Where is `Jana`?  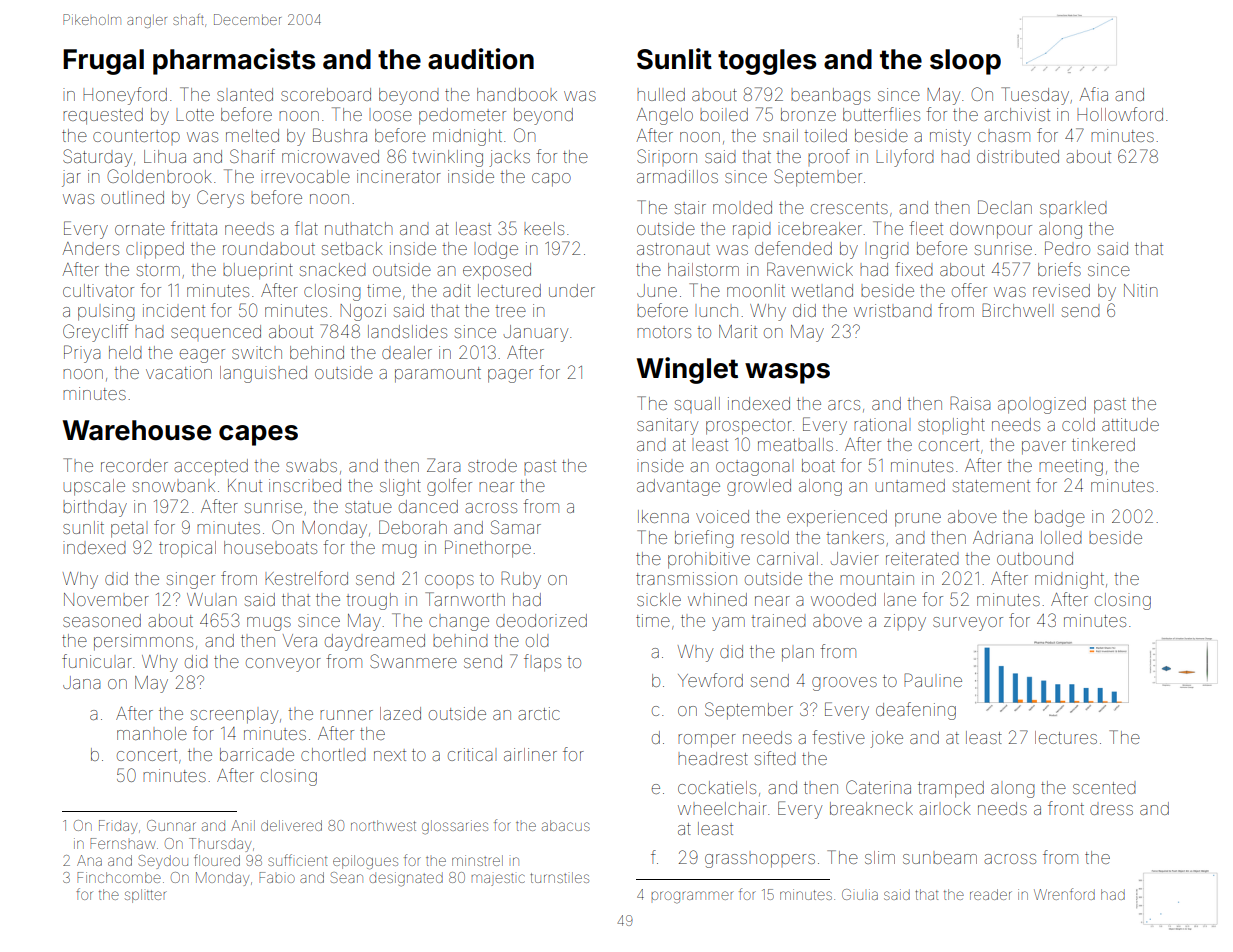
Jana is located at coordinates (82, 682).
